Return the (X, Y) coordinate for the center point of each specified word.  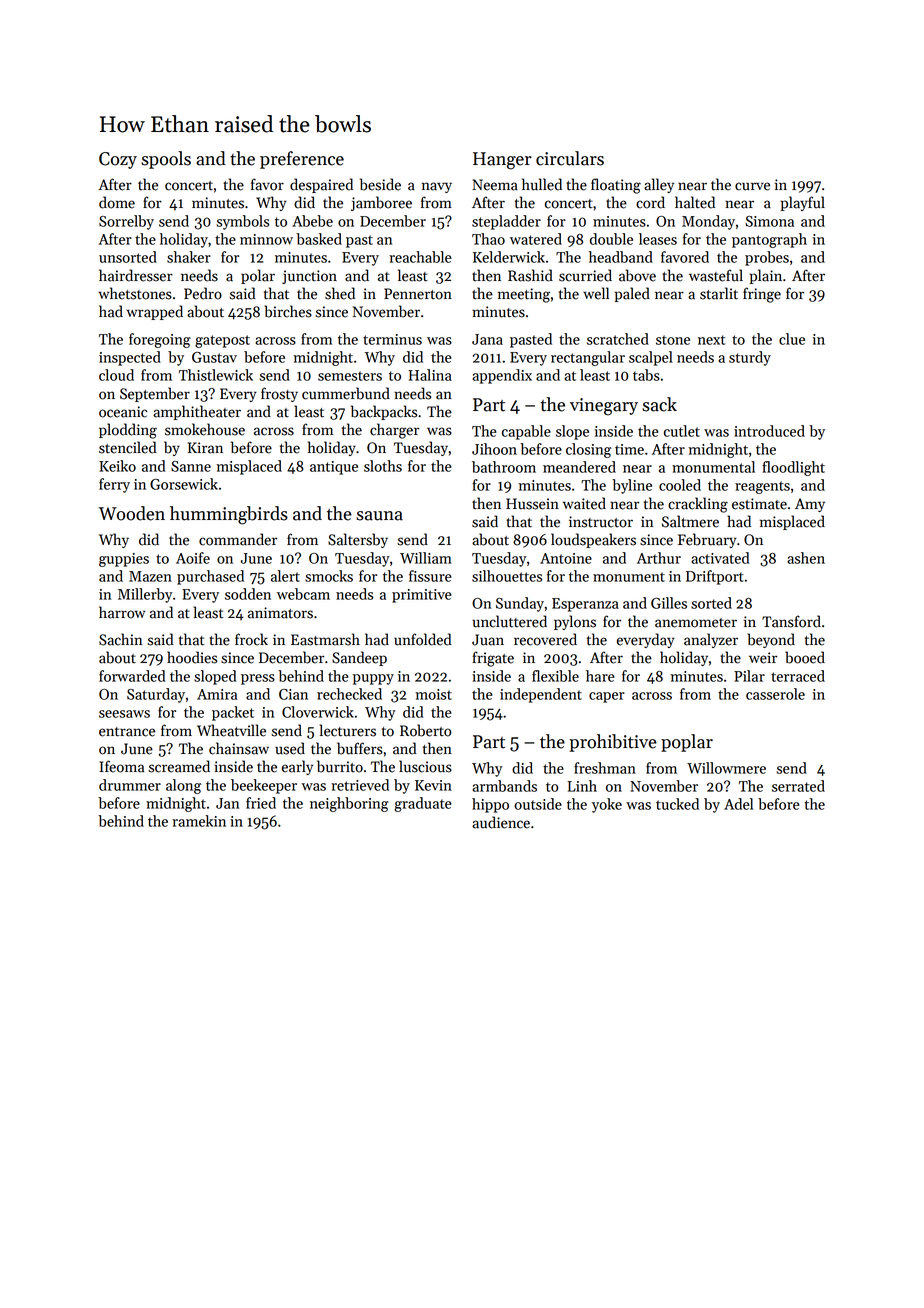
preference (302, 160)
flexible (555, 676)
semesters (350, 376)
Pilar (749, 676)
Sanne (191, 466)
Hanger (502, 161)
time (629, 449)
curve (752, 186)
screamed (179, 766)
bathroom (504, 467)
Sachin (121, 639)
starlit (719, 293)
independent (541, 695)
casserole (775, 694)
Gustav (214, 357)
